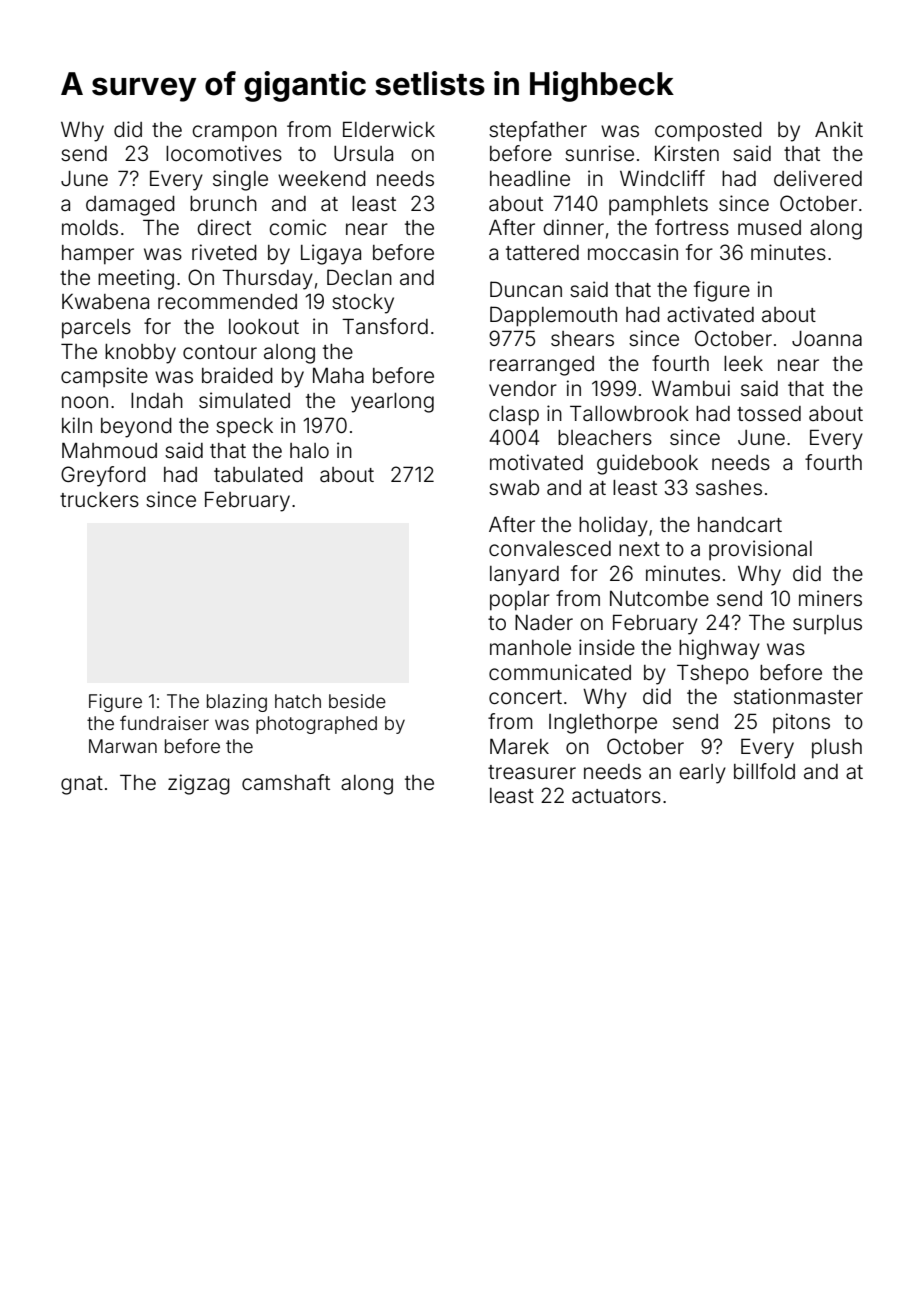  I want to click on gnat, so click(82, 785).
